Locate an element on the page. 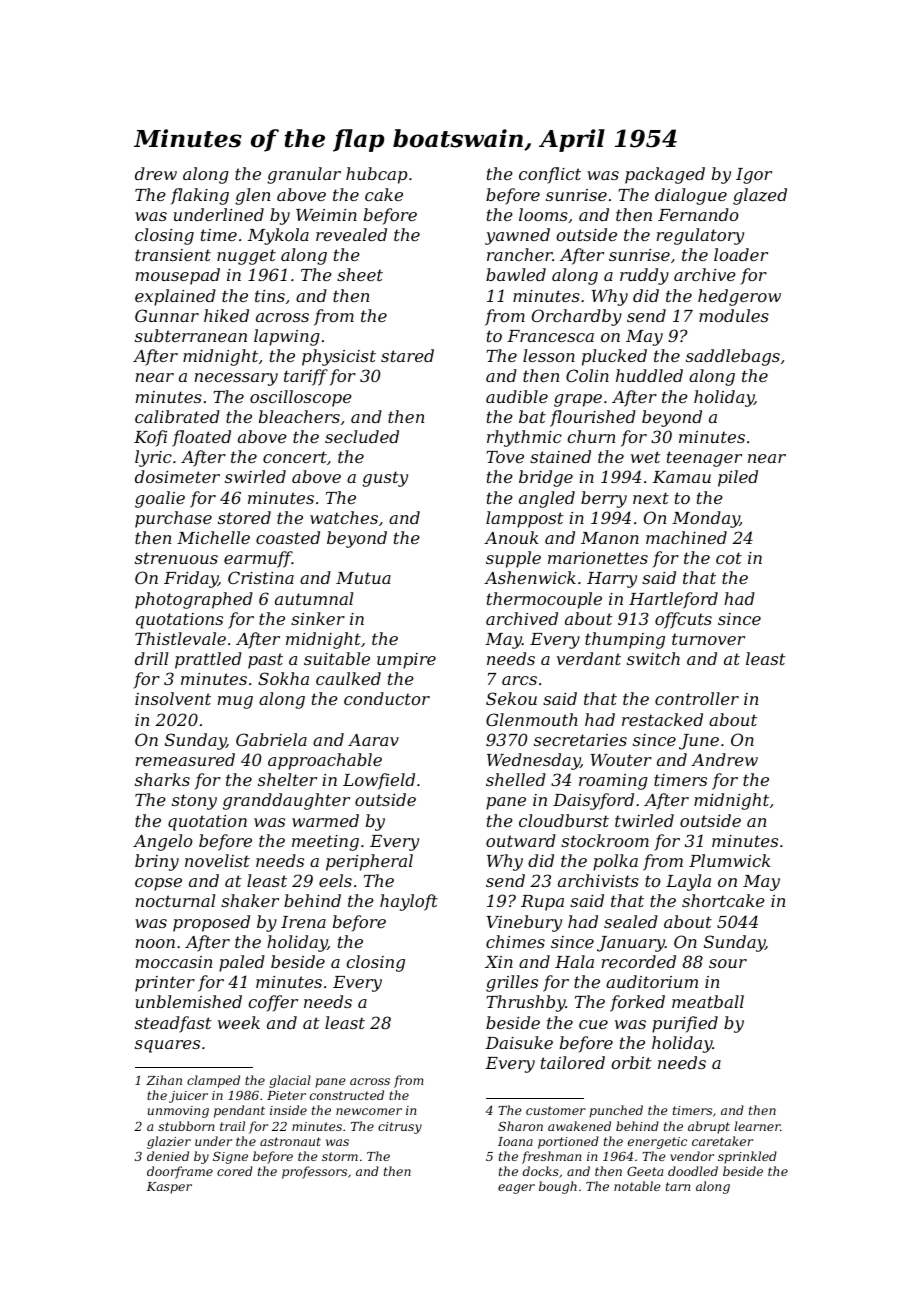 This document has width=924, height=1314. notable is located at coordinates (637, 1186).
